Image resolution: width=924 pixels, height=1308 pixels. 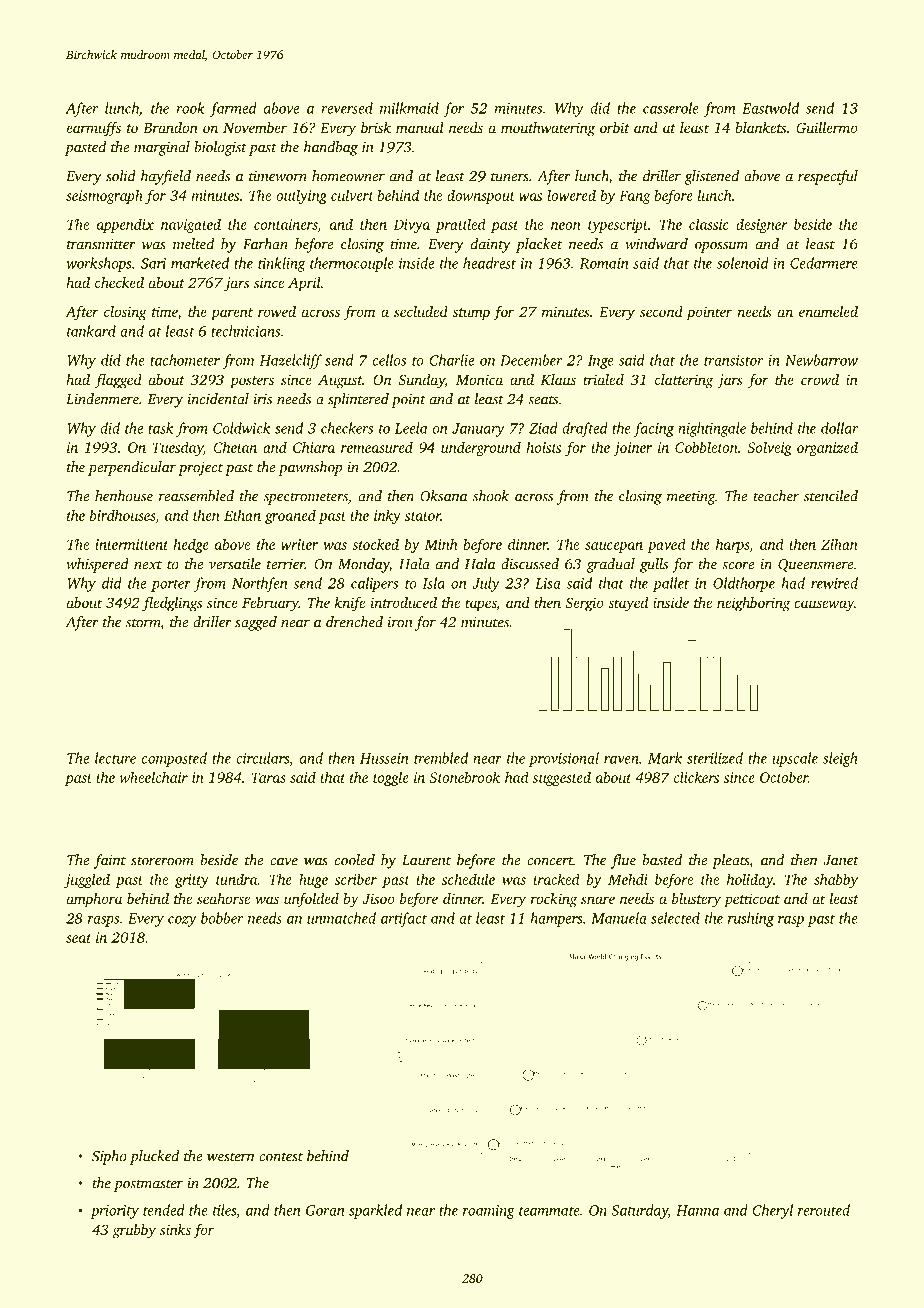 I want to click on roaming, so click(x=489, y=1212).
